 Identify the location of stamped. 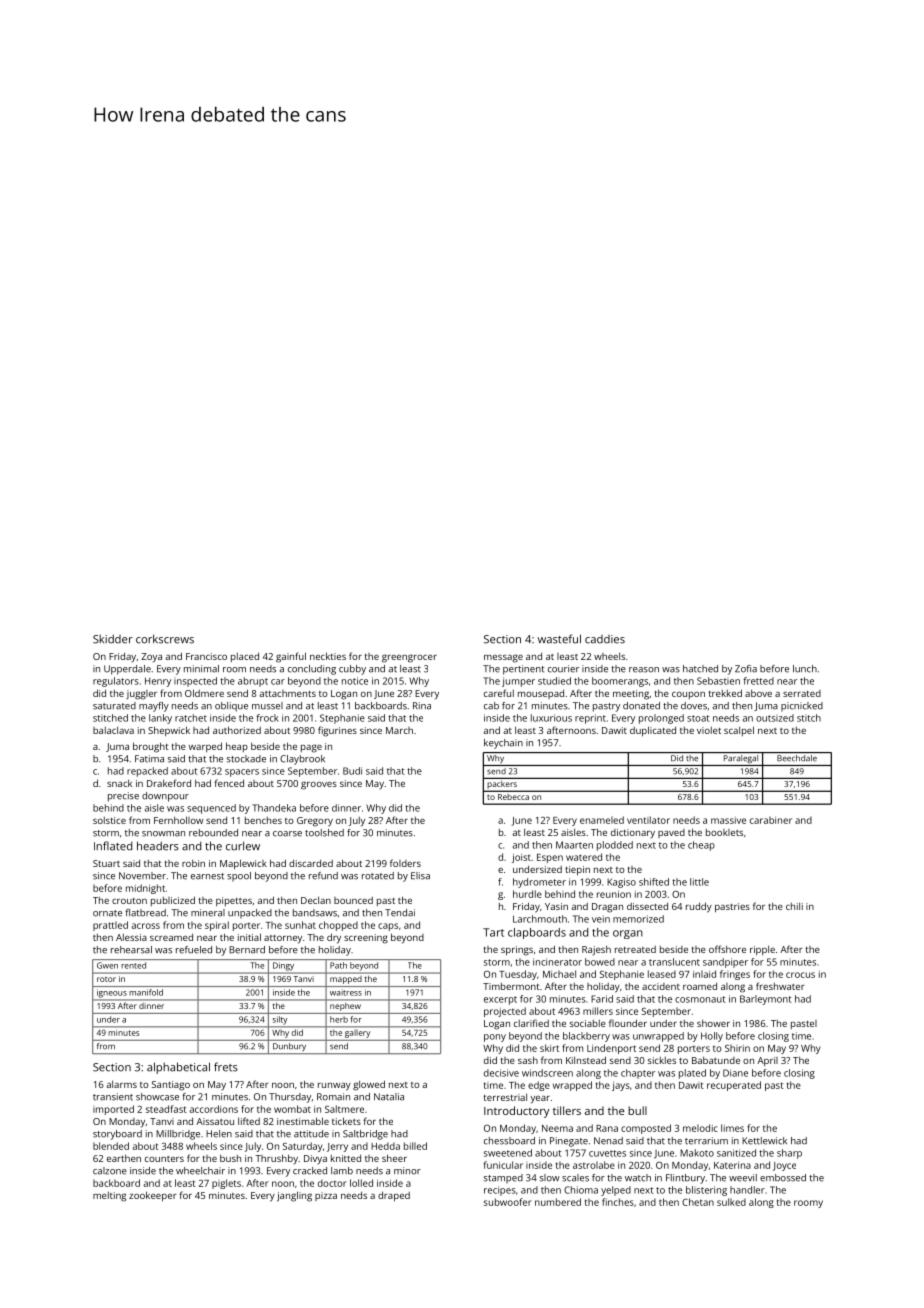
(503, 1178).
